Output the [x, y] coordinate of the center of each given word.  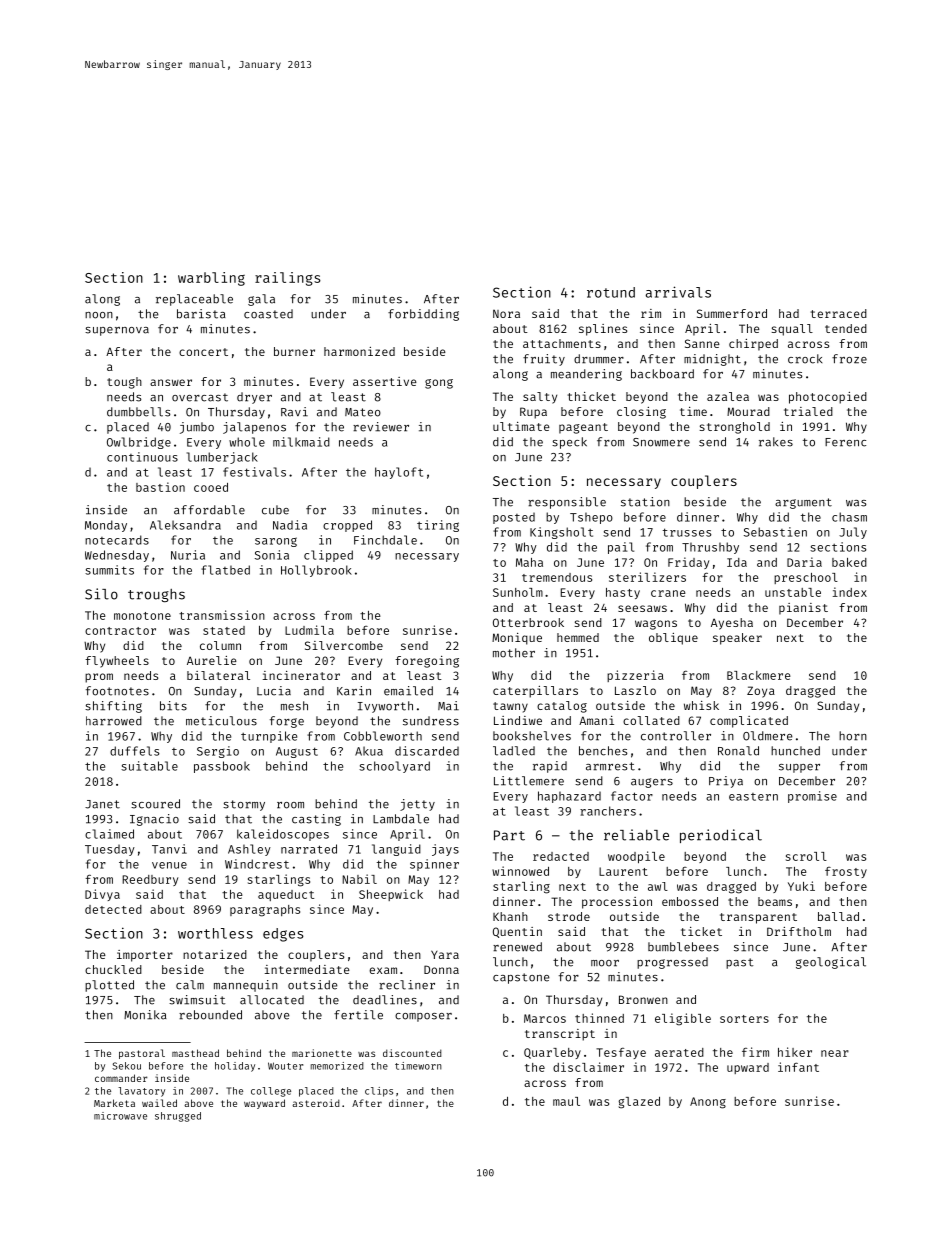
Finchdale [385, 540]
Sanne [702, 343]
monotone [142, 616]
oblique [673, 639]
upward [748, 1068]
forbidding [423, 315]
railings [288, 279]
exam [383, 970]
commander [121, 1078]
